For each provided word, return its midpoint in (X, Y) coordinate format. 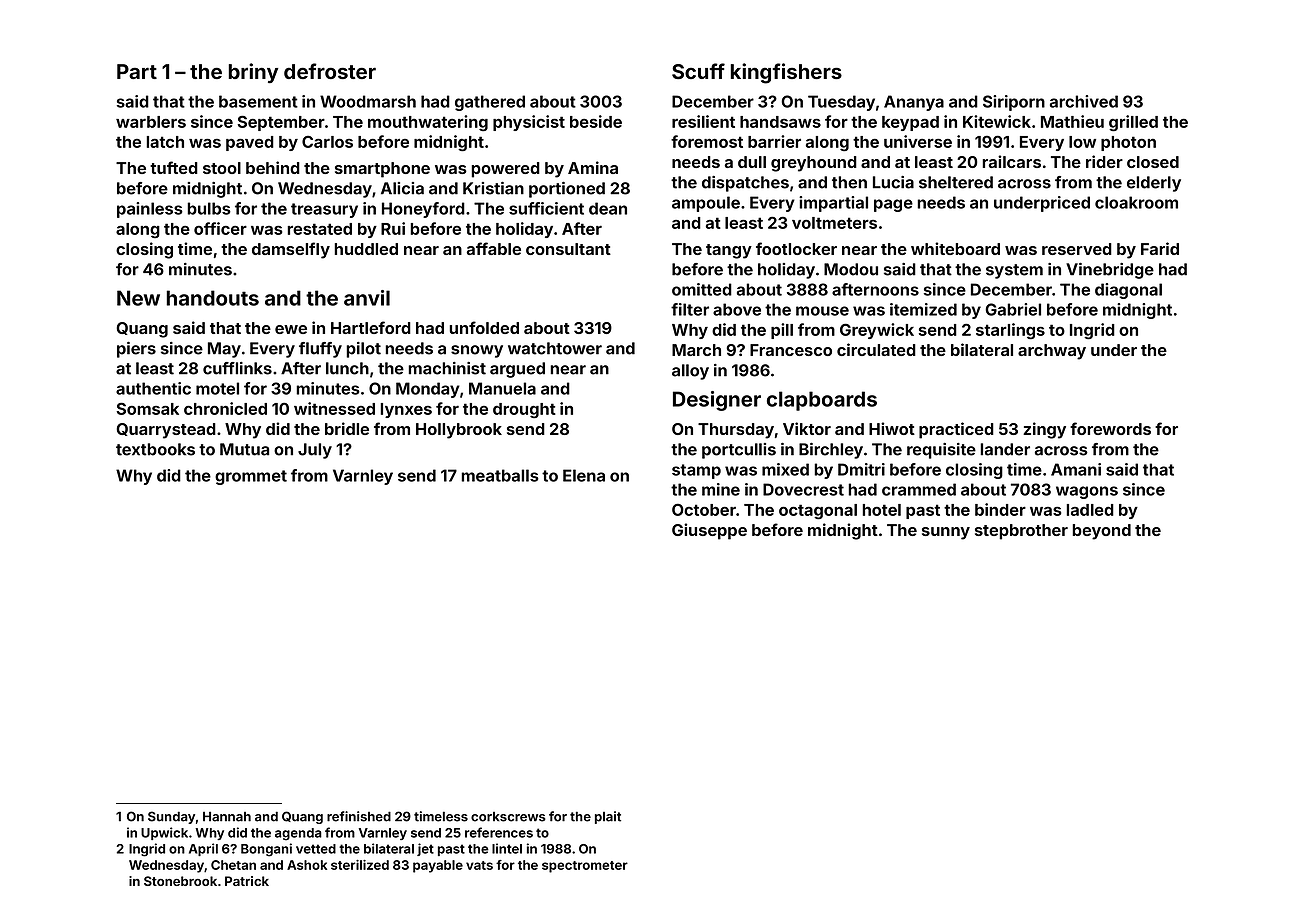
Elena (584, 475)
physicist (529, 123)
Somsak (147, 408)
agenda (298, 834)
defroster (330, 71)
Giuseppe (709, 531)
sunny (946, 533)
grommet (251, 477)
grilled (1133, 123)
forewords (1110, 428)
